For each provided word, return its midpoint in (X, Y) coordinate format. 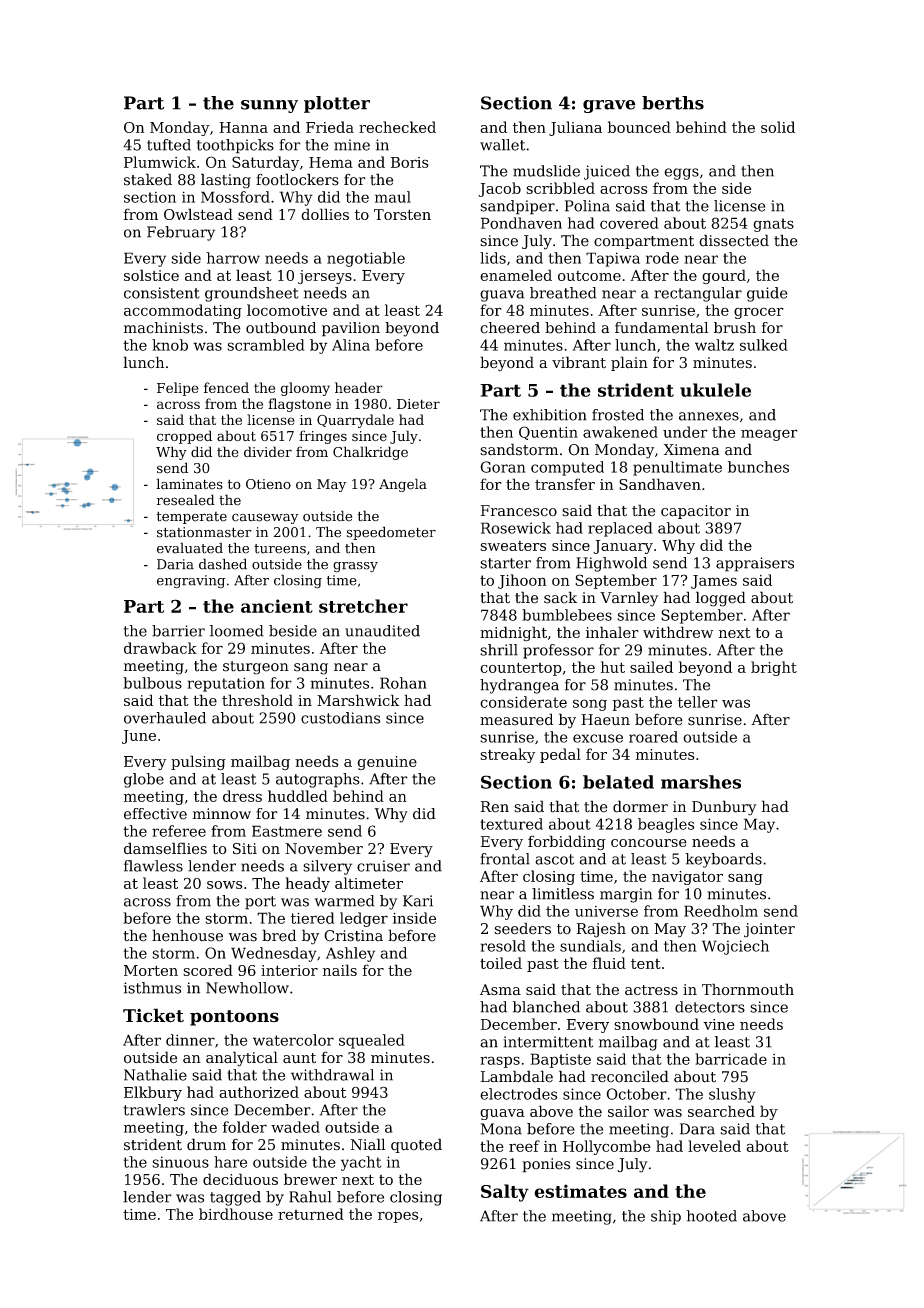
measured (516, 719)
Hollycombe (607, 1147)
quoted (416, 1145)
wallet (502, 145)
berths (673, 103)
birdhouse (236, 1214)
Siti (245, 849)
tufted (169, 145)
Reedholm (721, 911)
